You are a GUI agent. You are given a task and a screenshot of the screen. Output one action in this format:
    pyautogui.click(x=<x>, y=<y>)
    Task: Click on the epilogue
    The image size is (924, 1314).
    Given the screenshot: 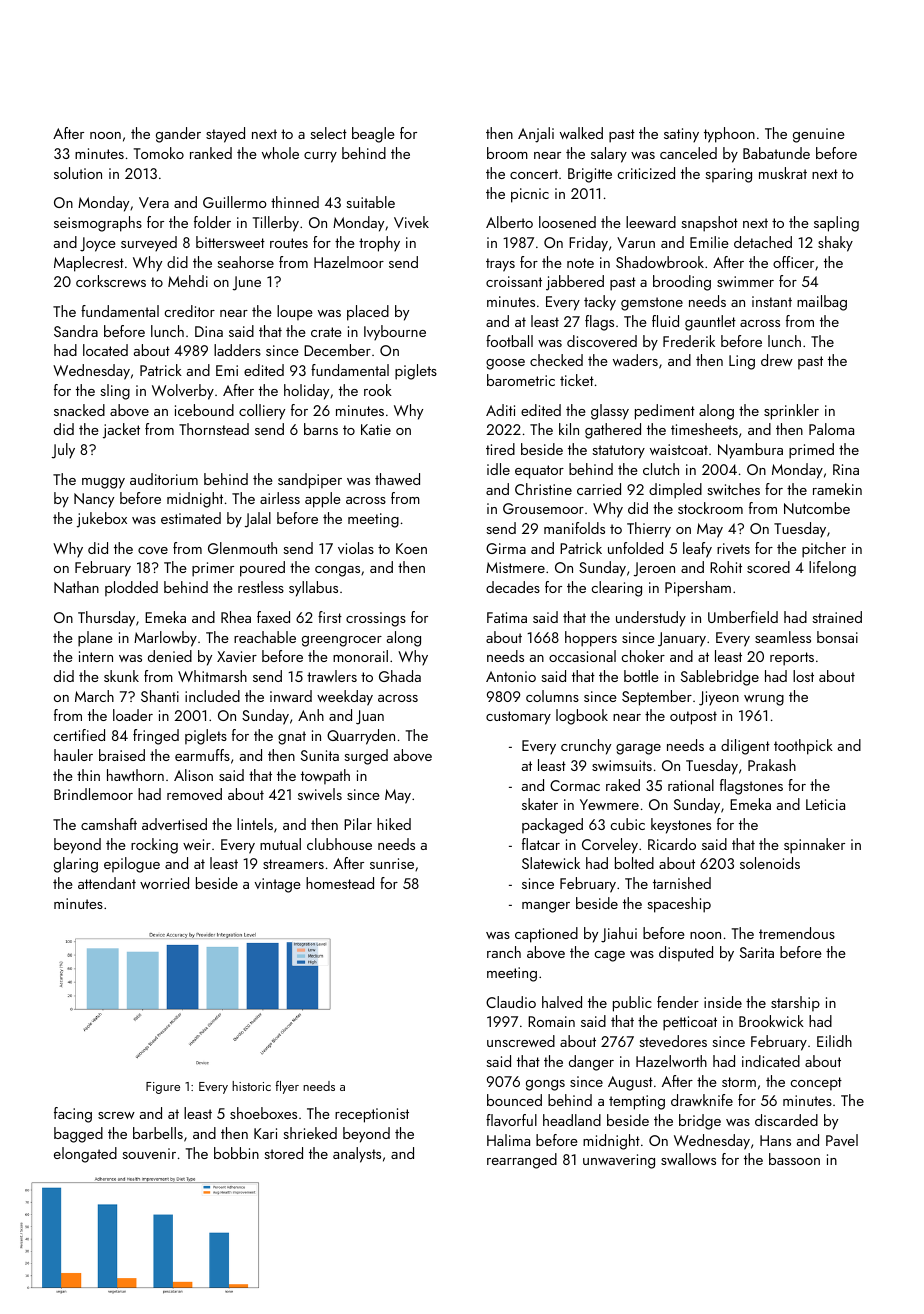 What is the action you would take?
    pyautogui.click(x=132, y=865)
